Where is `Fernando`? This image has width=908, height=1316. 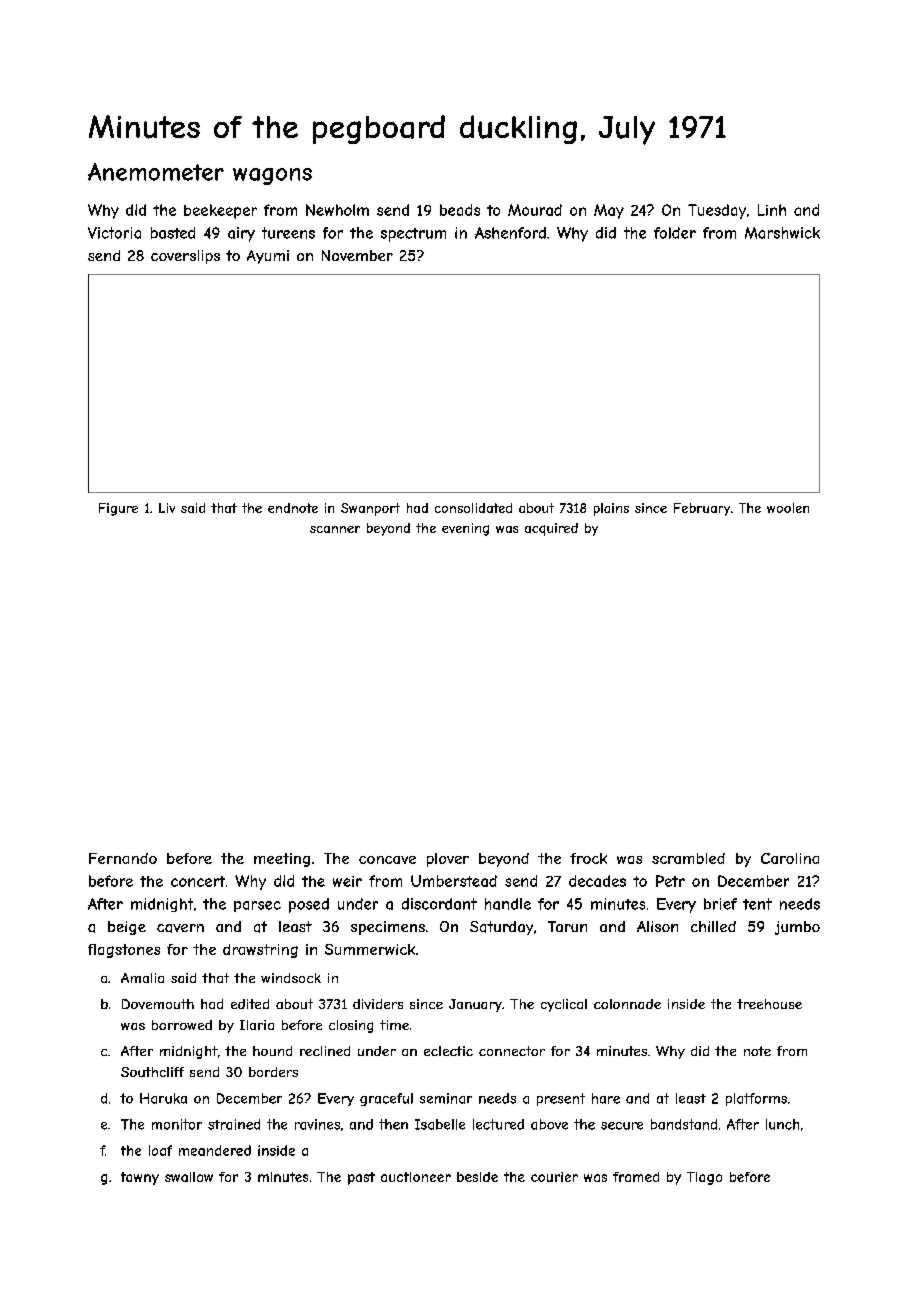
Fernando is located at coordinates (123, 858).
